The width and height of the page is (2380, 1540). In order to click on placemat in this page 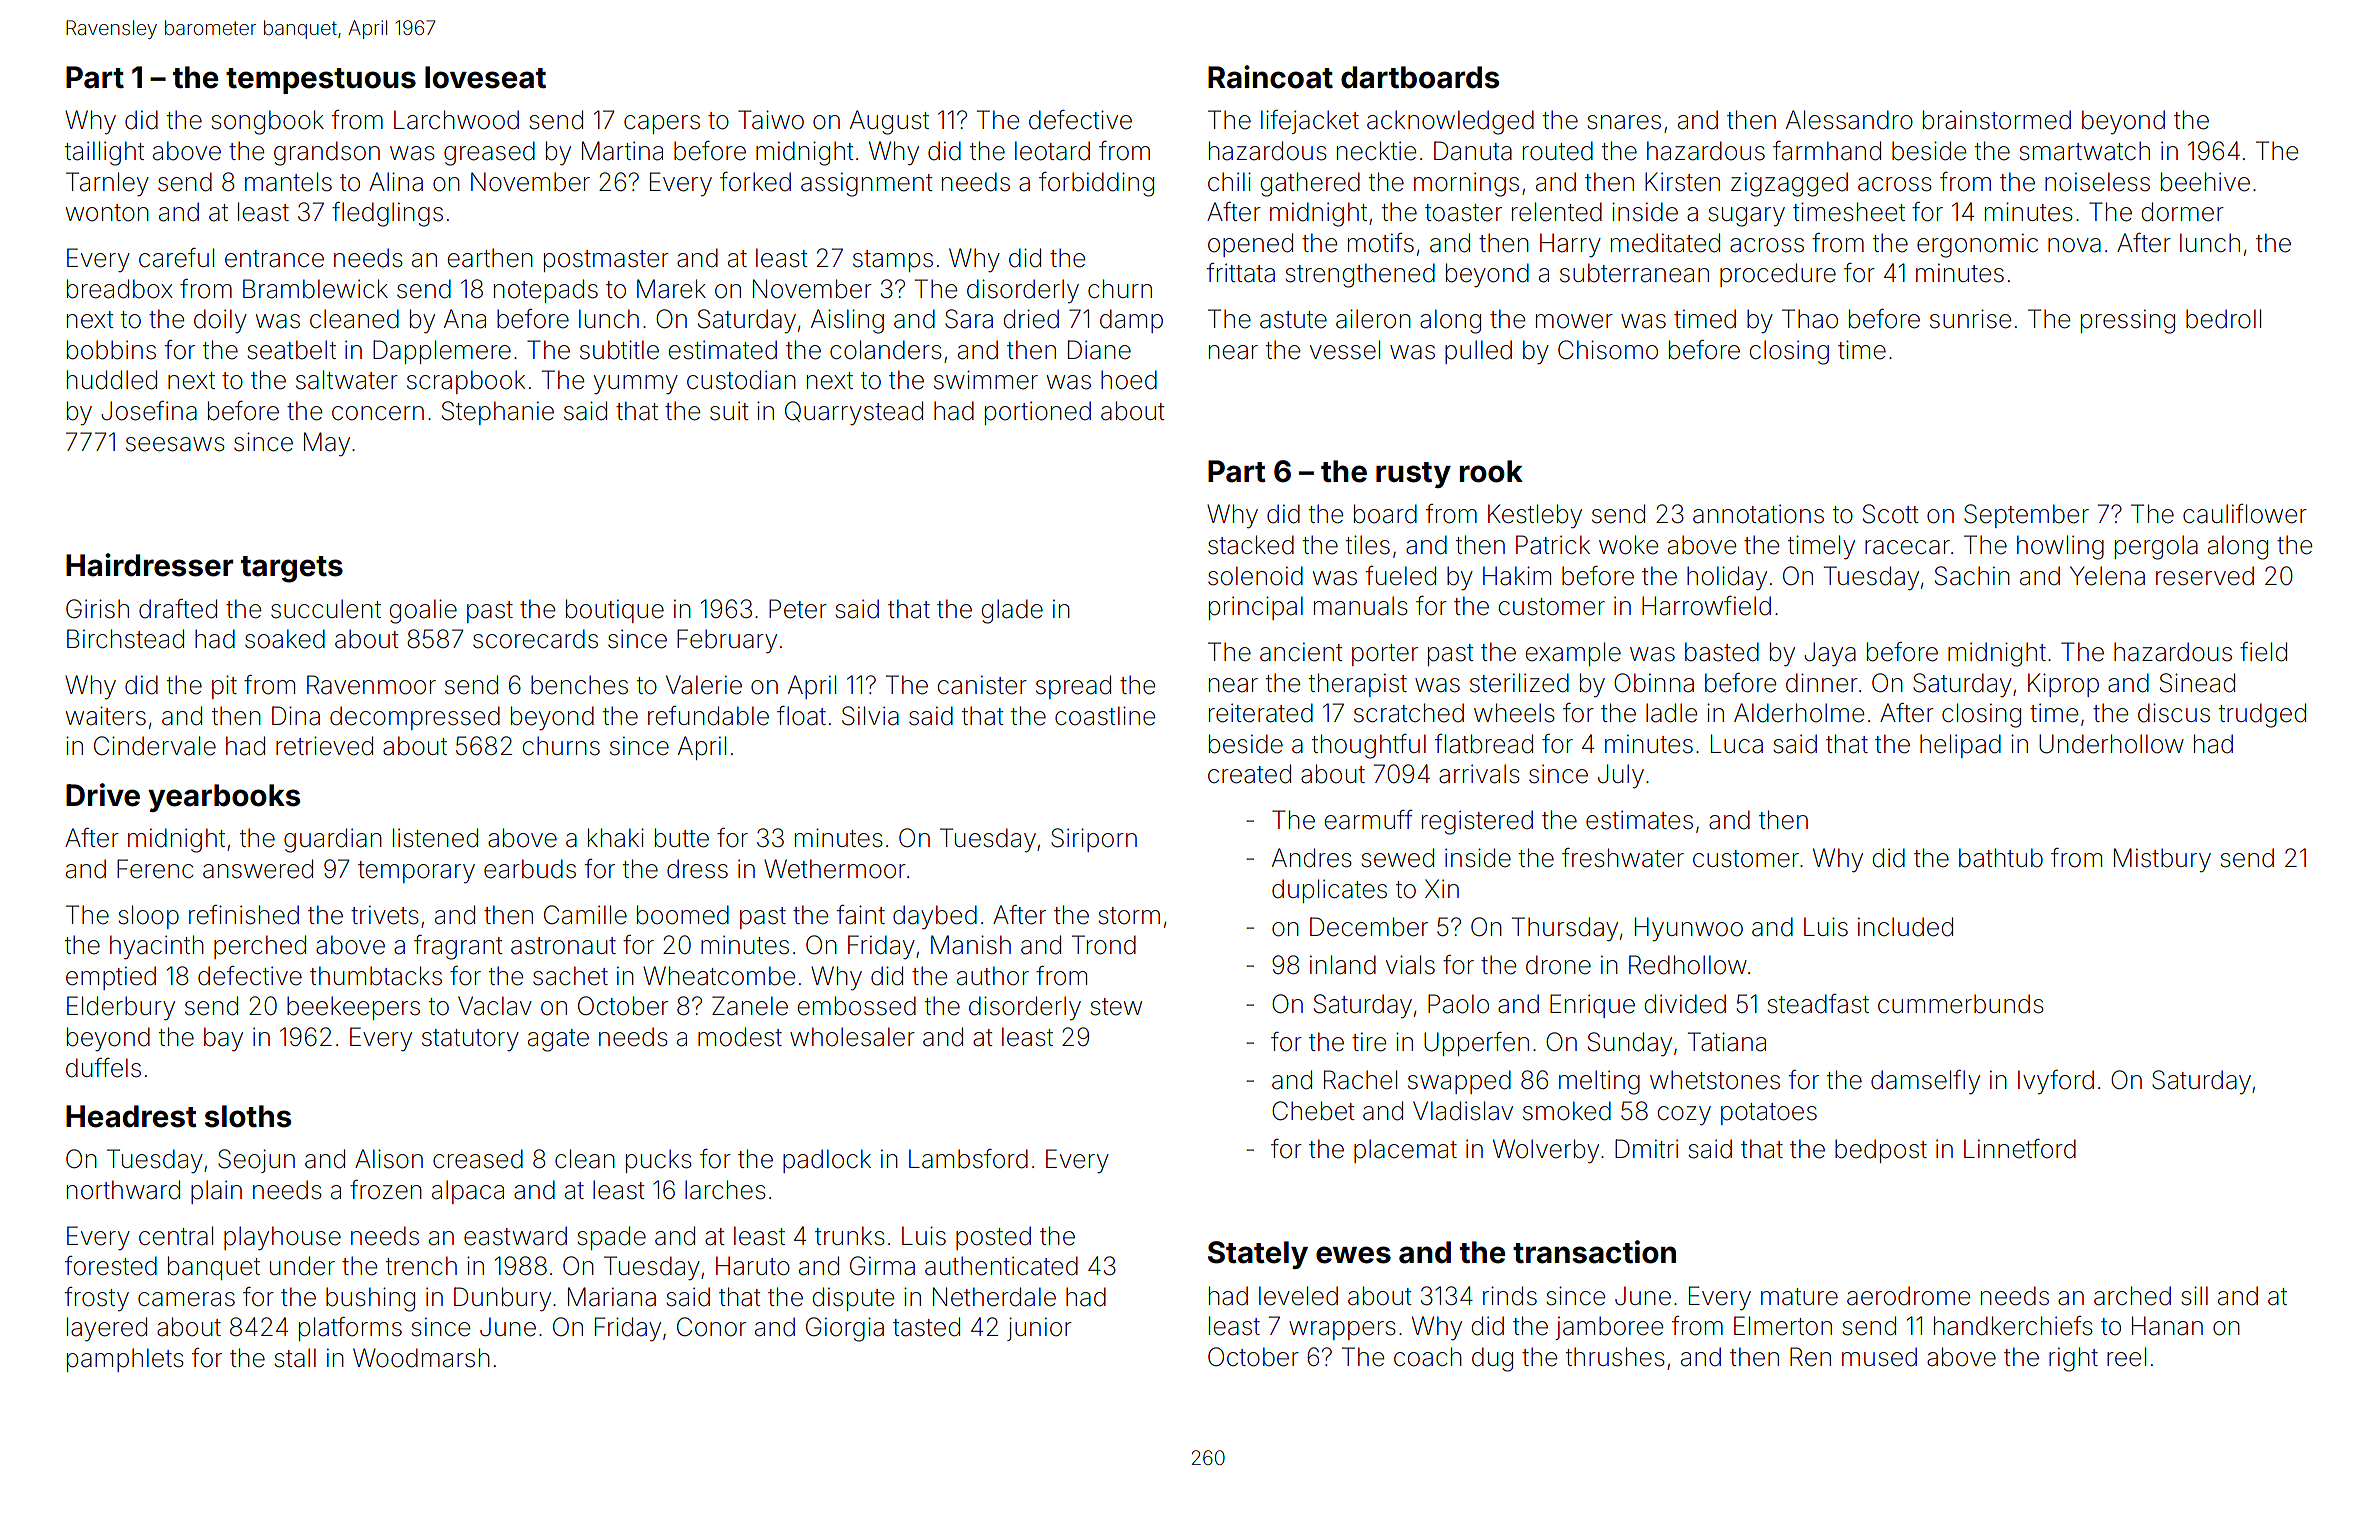, I will do `click(1405, 1151)`.
